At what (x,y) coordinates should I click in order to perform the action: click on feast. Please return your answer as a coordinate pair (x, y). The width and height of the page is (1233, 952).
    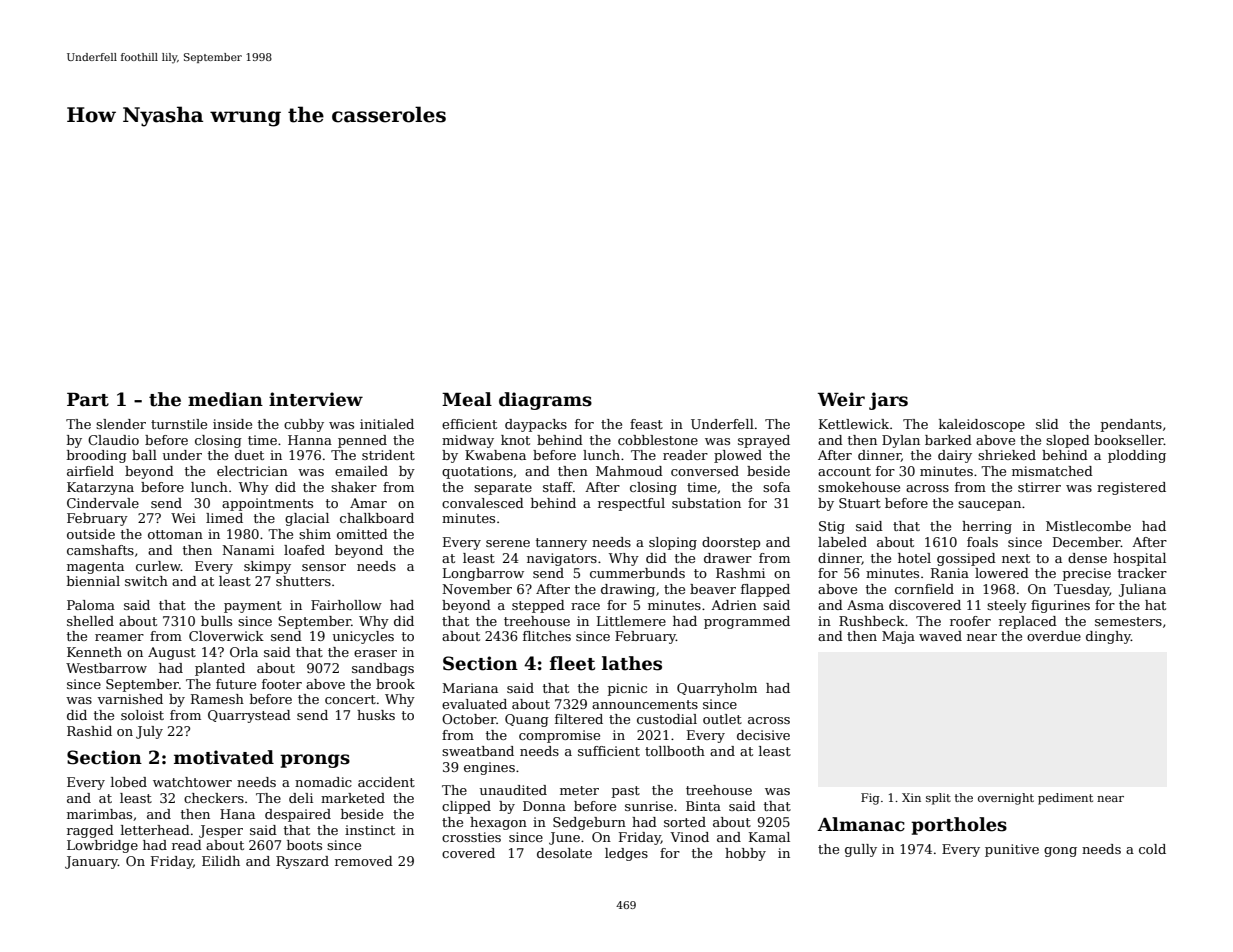
    Looking at the image, I should click on (646, 424).
